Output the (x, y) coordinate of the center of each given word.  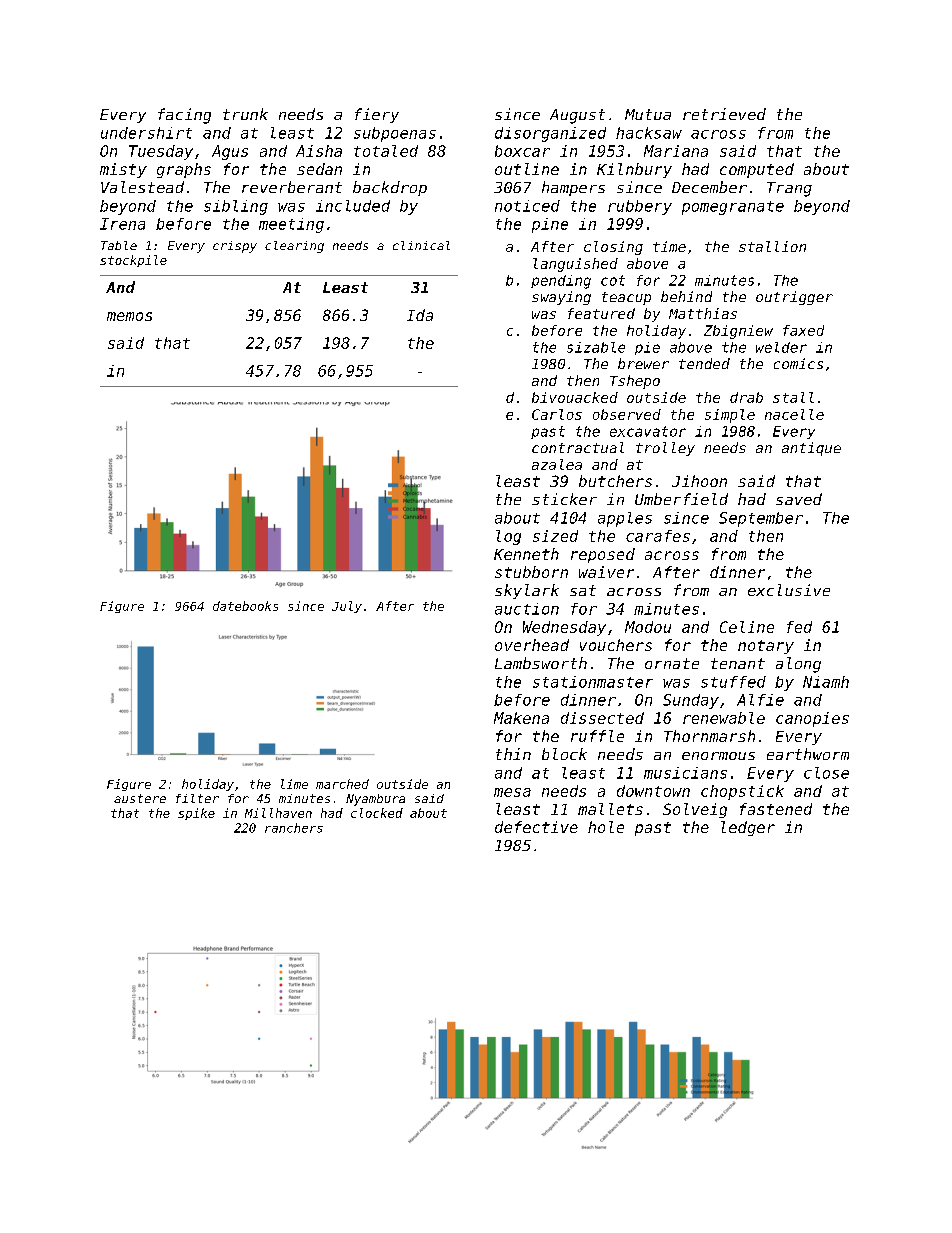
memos (129, 316)
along (798, 665)
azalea (557, 464)
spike (196, 814)
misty (123, 170)
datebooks (245, 606)
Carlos (557, 414)
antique (811, 449)
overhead (532, 645)
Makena (521, 718)
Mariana (676, 151)
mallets (610, 809)
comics (798, 363)
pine (550, 225)
